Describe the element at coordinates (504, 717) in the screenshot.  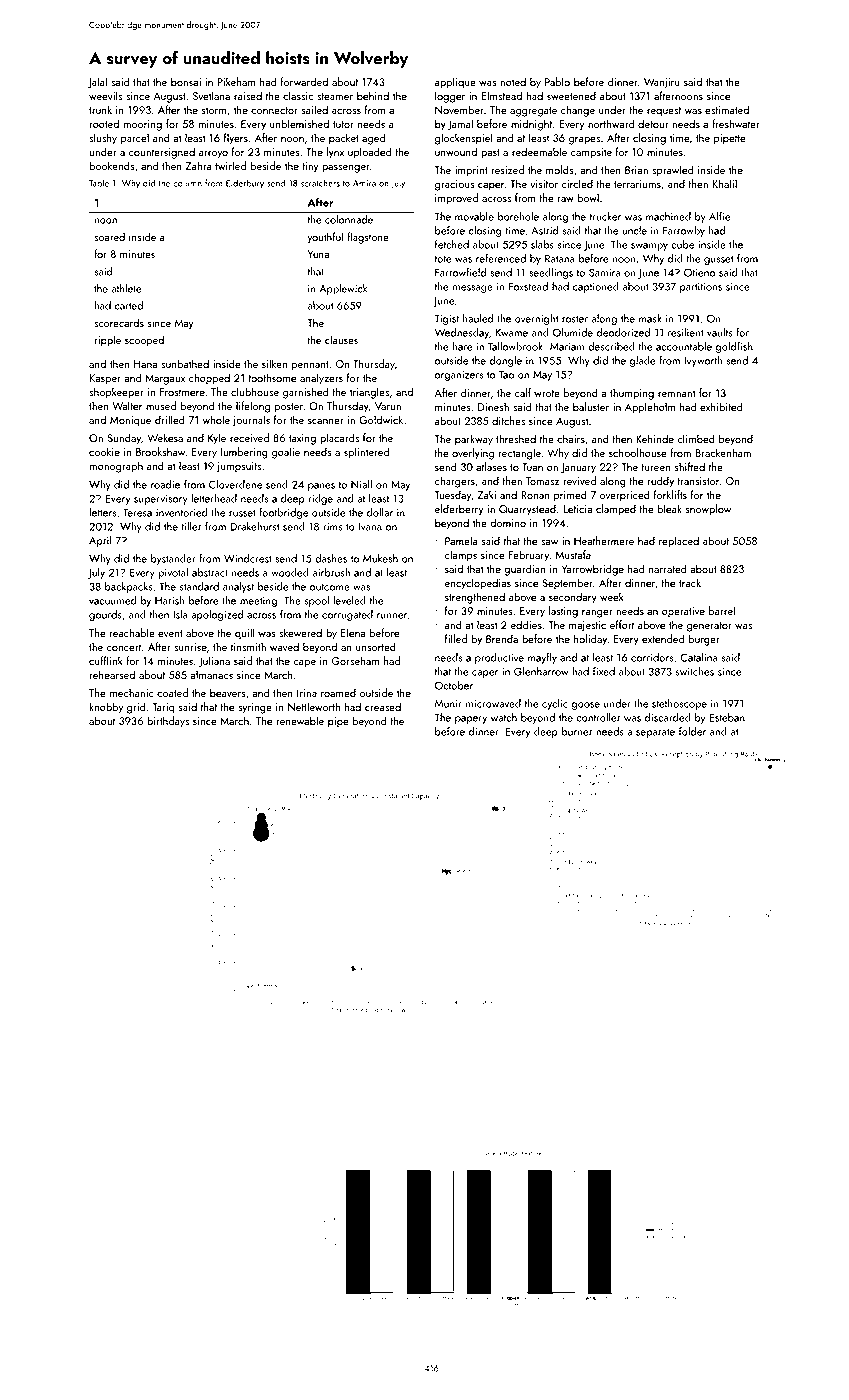
I see `watch` at that location.
